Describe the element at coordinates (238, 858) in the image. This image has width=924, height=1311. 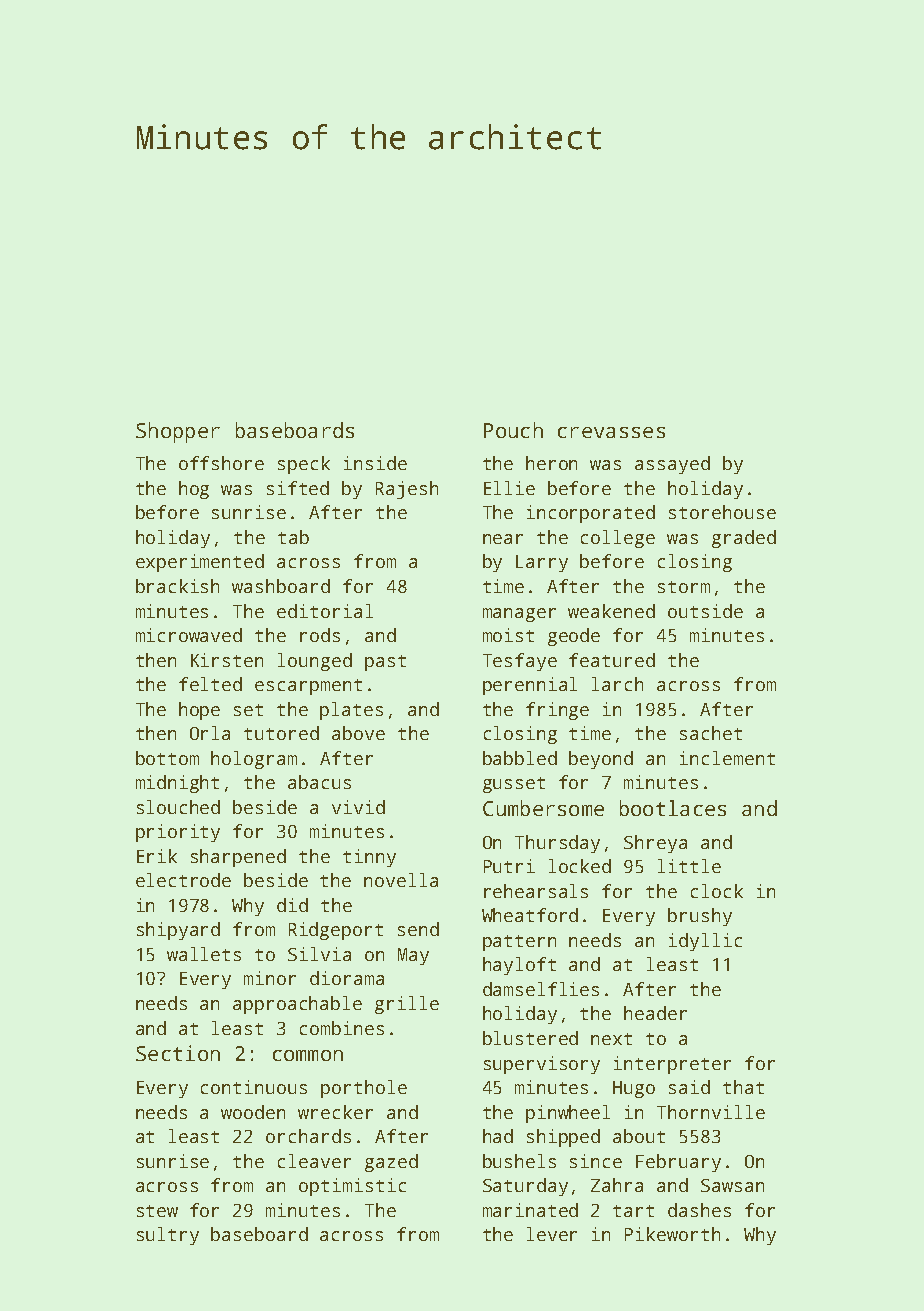
I see `sharpened` at that location.
